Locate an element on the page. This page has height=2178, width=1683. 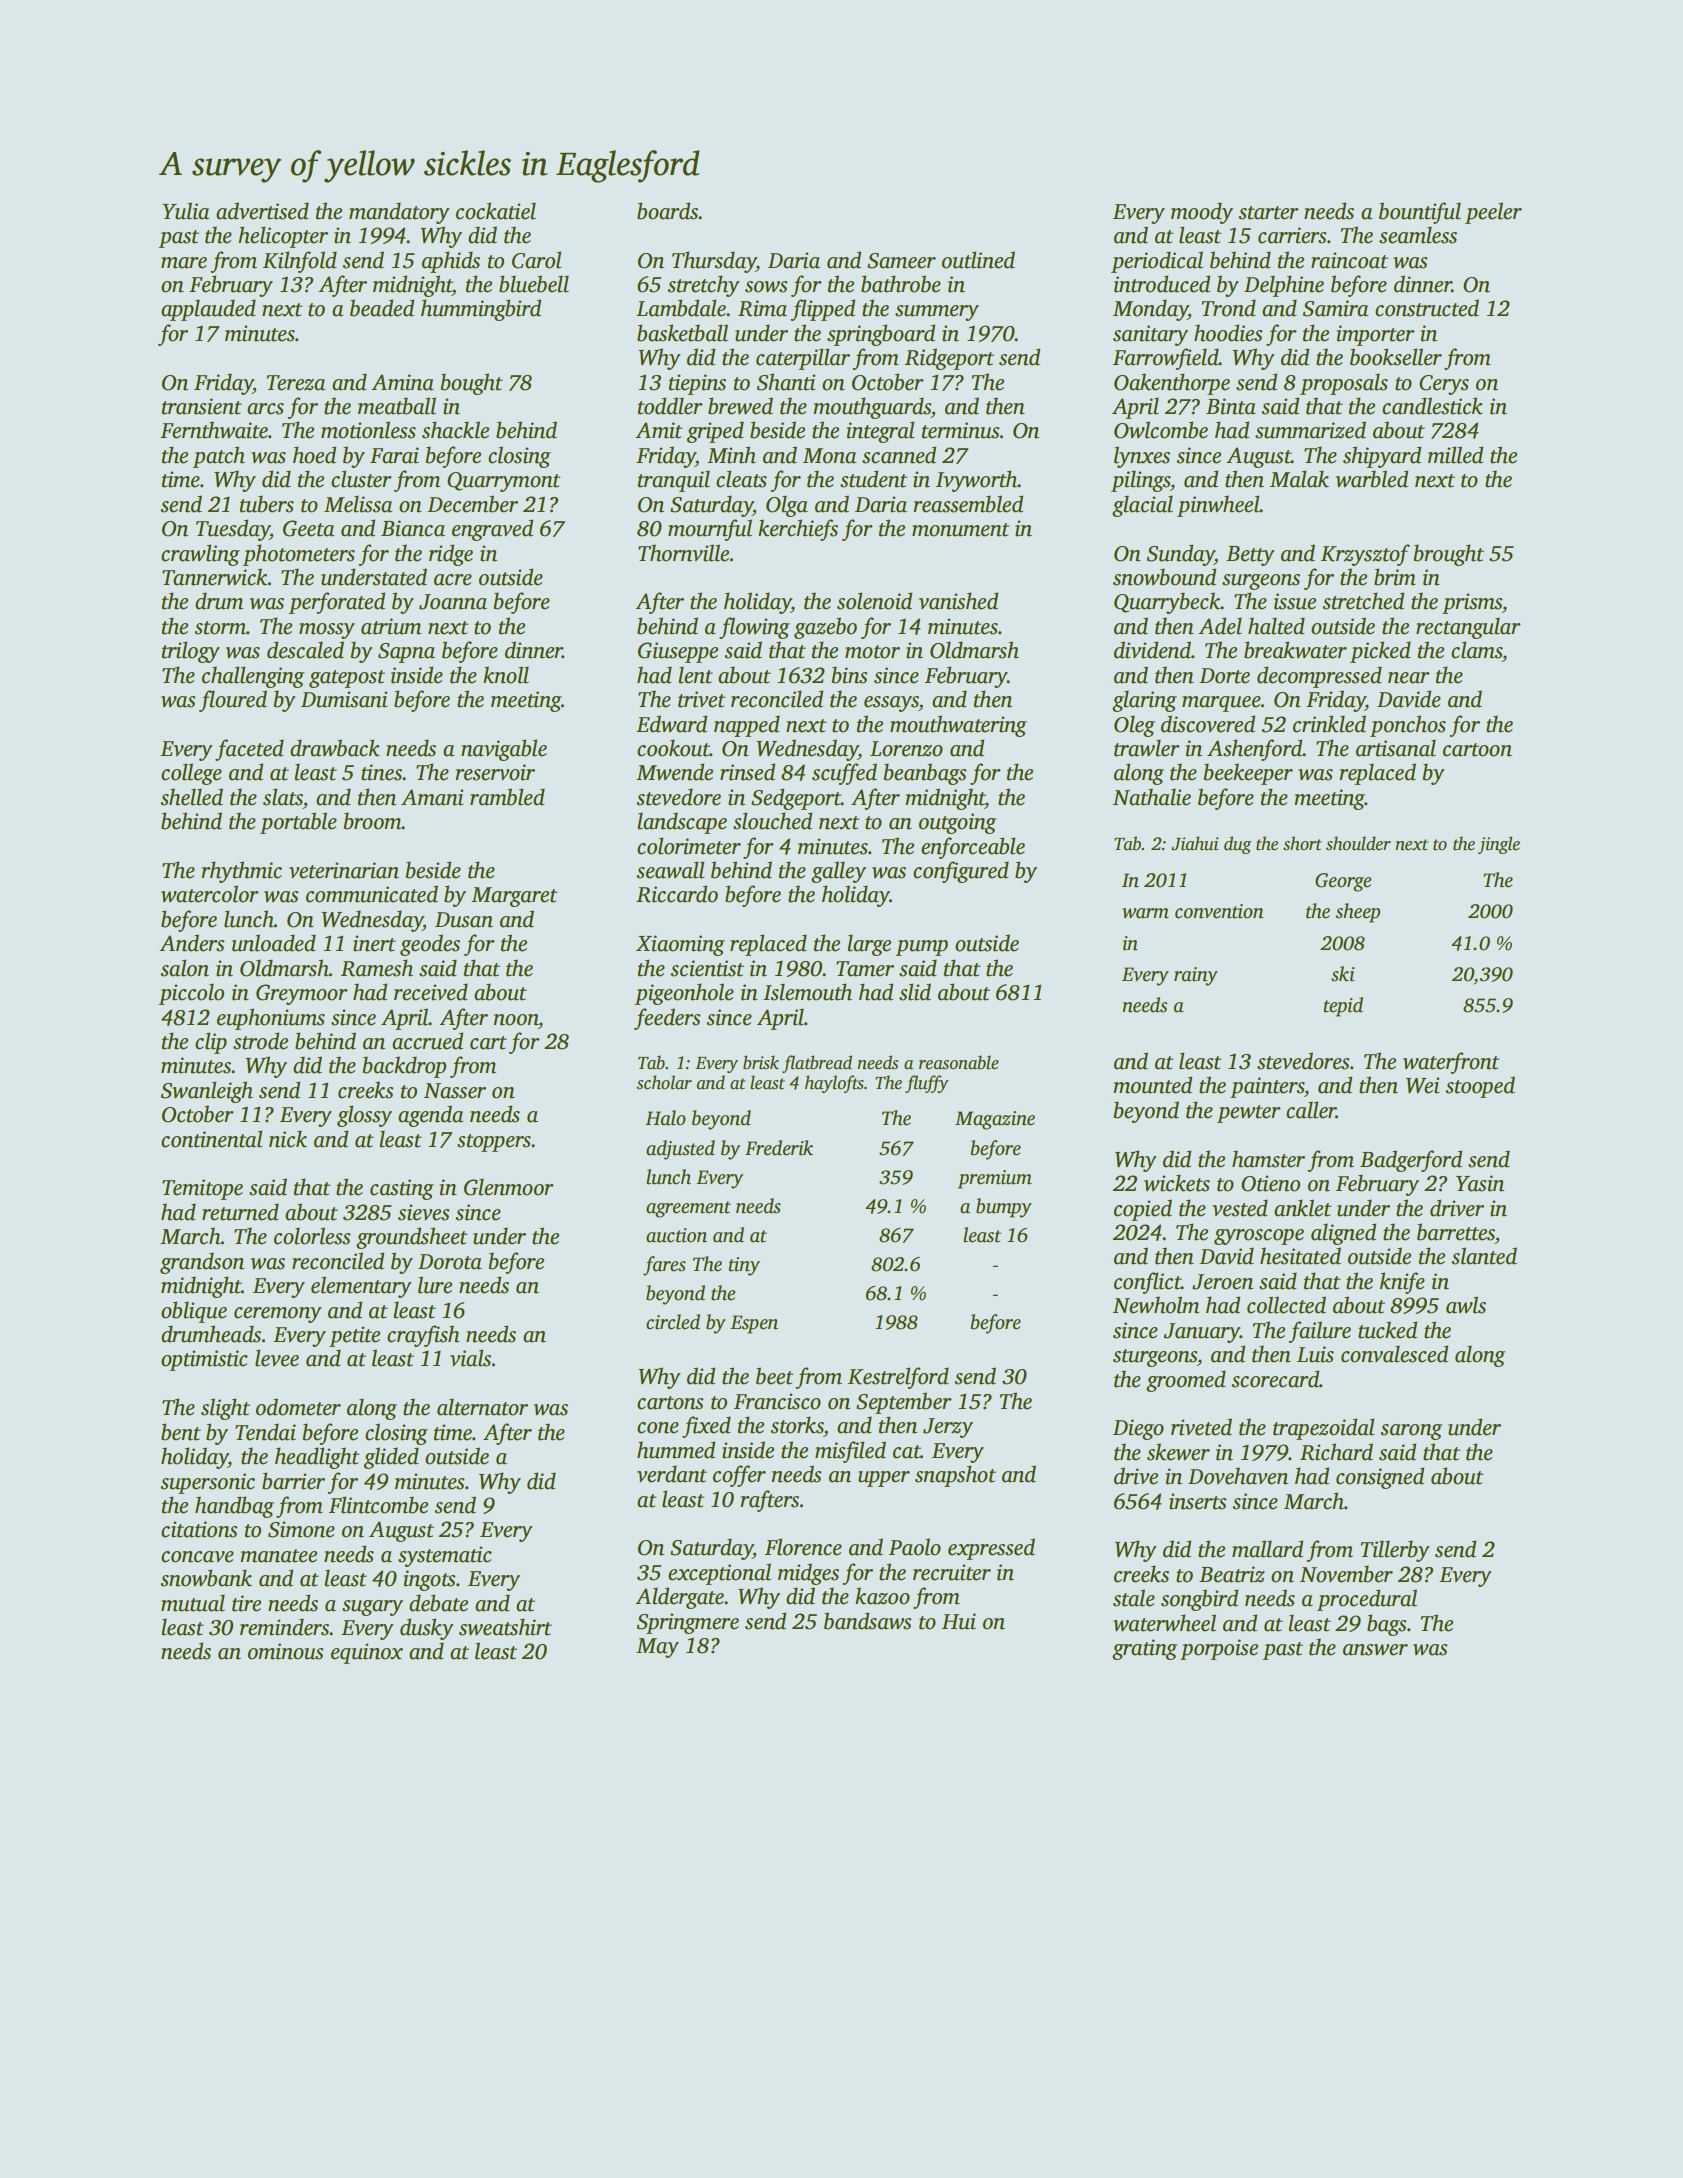
boards is located at coordinates (667, 211).
